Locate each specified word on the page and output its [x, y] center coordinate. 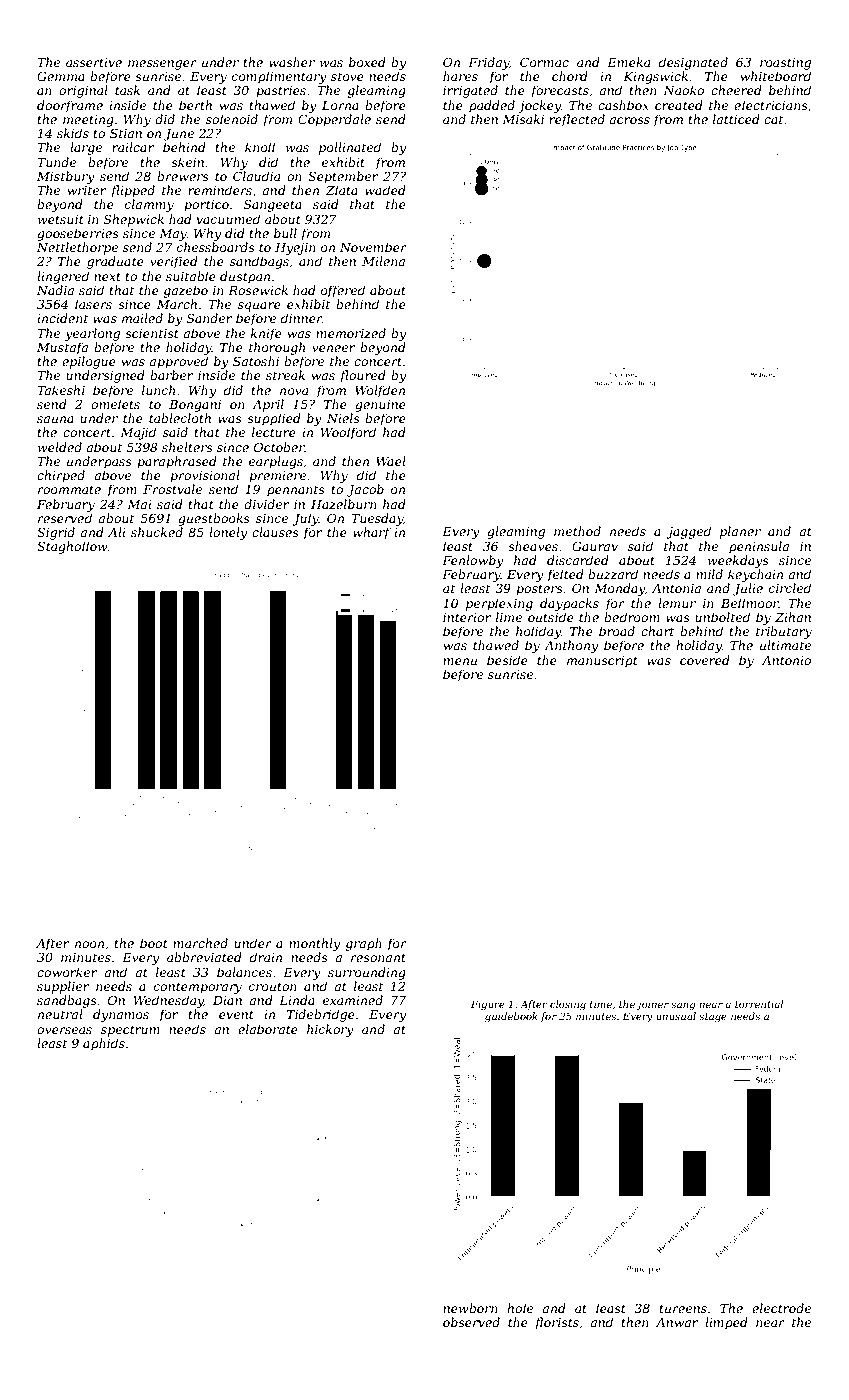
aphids [104, 1044]
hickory [330, 1030]
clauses [275, 532]
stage [713, 1017]
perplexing [499, 604]
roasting [785, 64]
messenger [162, 65]
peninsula [759, 547]
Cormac [544, 62]
